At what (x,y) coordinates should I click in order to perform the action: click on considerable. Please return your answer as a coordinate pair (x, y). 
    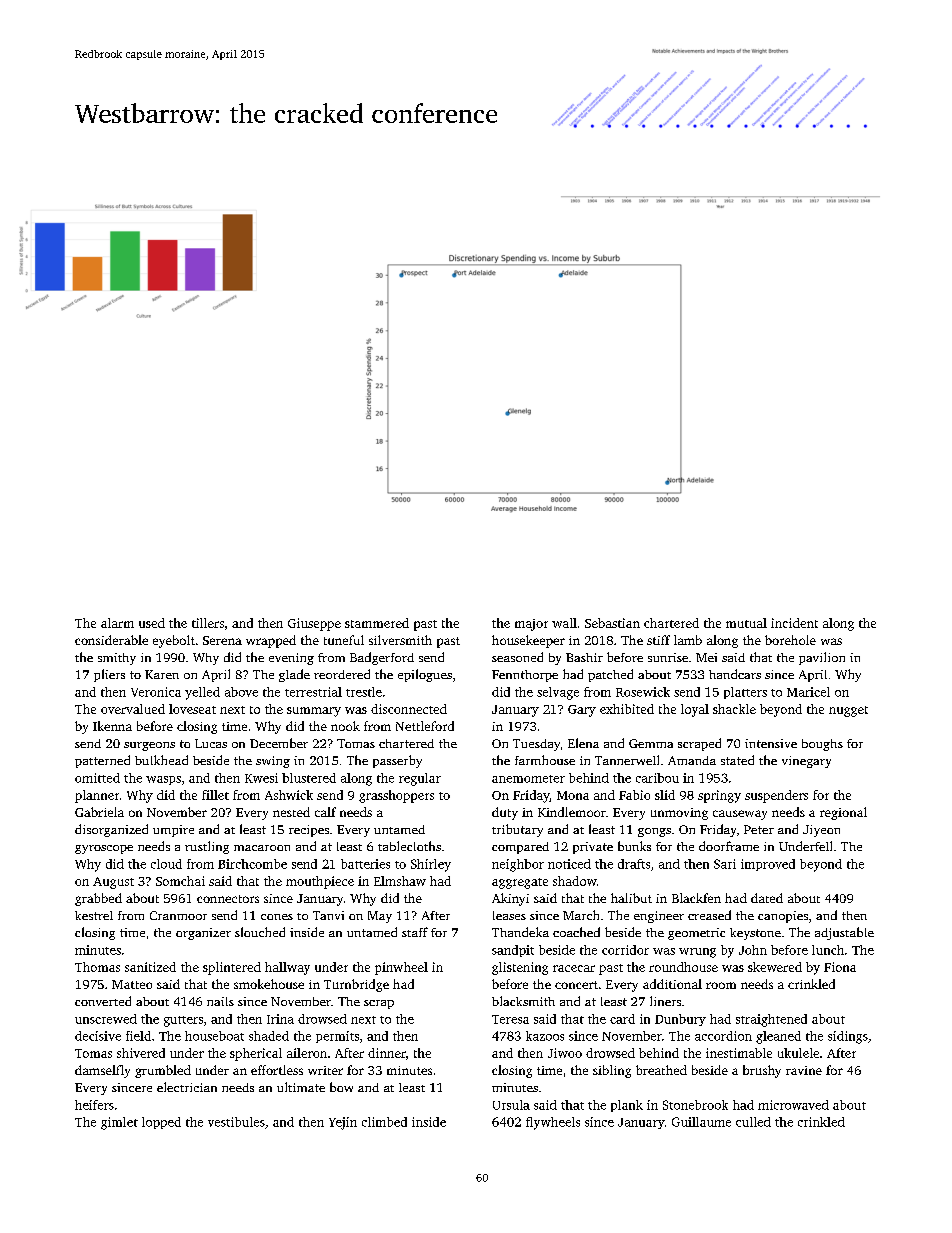
    Looking at the image, I should click on (111, 640).
